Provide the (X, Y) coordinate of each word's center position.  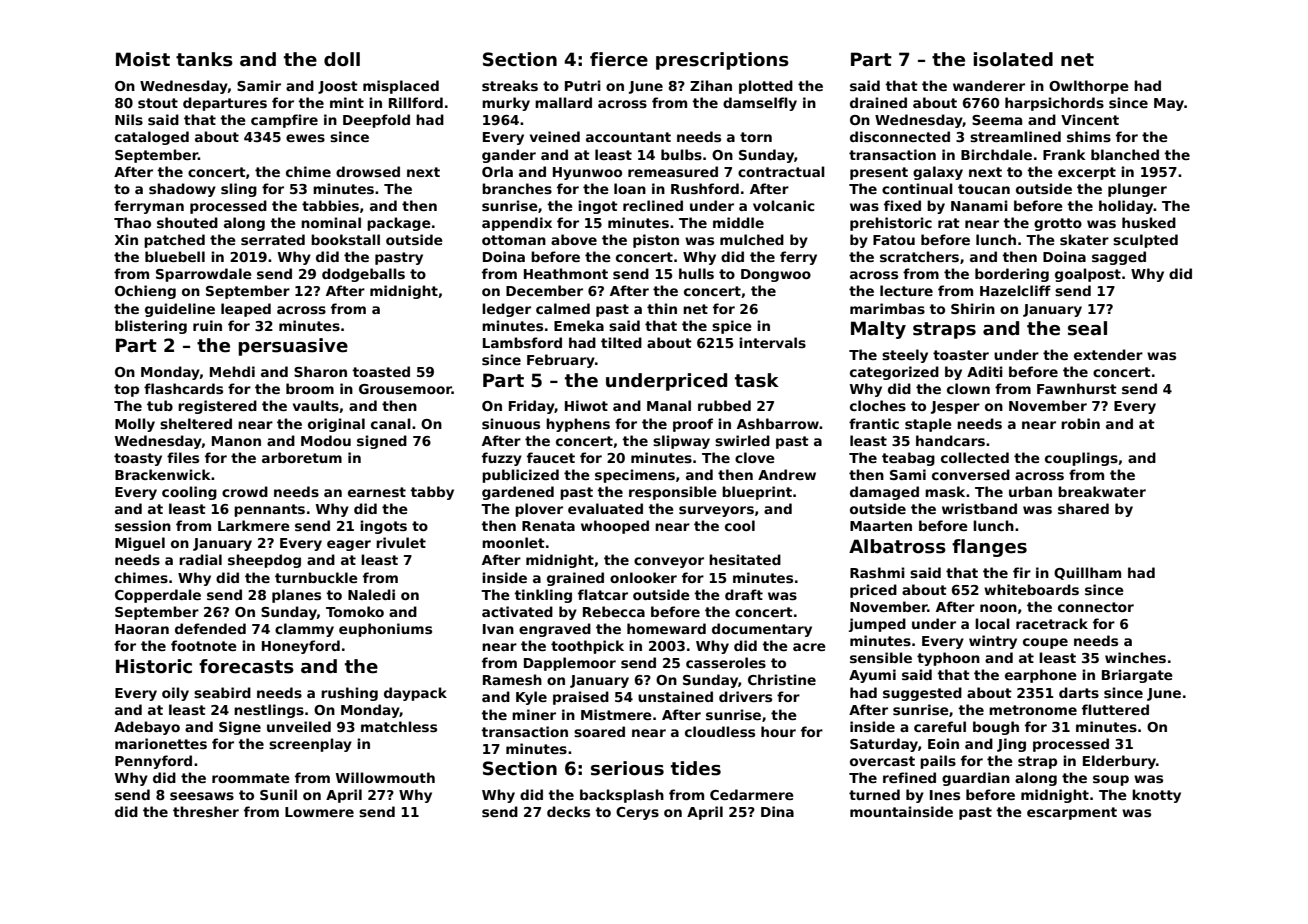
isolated (1013, 59)
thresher (206, 811)
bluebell (175, 256)
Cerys (637, 813)
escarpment (1072, 813)
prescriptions (722, 61)
